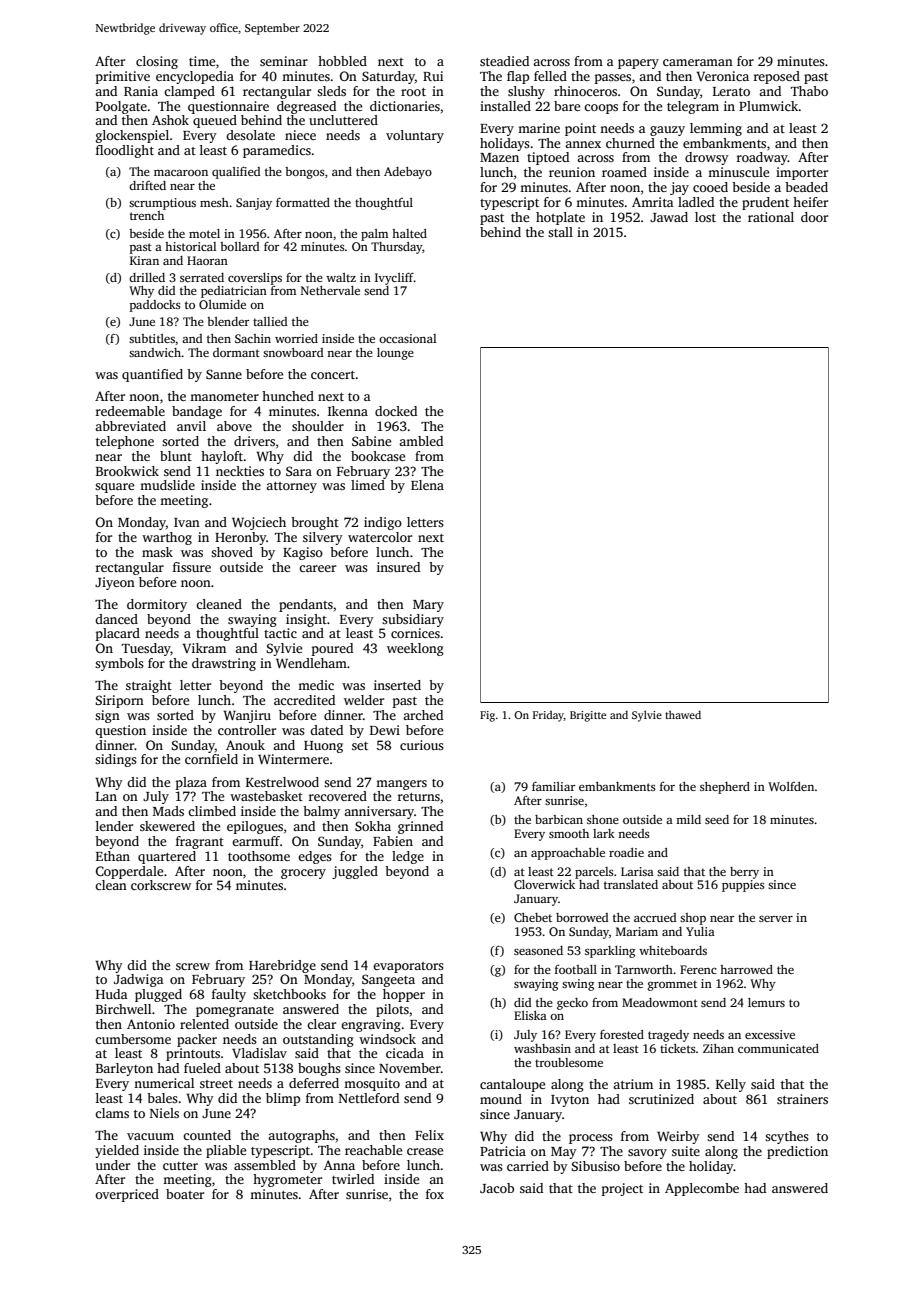 This screenshot has width=924, height=1308. Describe the element at coordinates (809, 91) in the screenshot. I see `Thabo` at that location.
